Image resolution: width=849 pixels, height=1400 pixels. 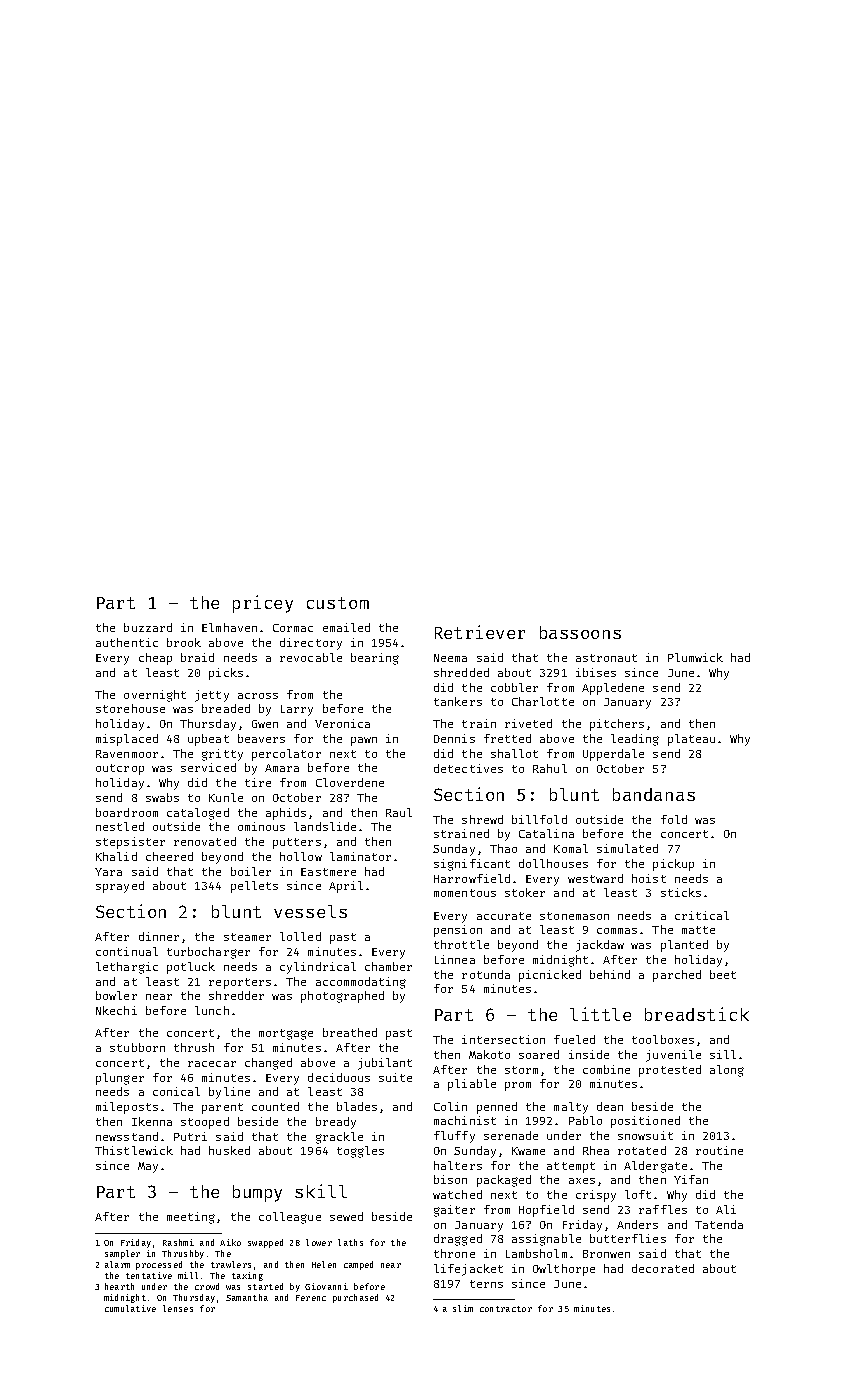 I want to click on misplaced, so click(x=127, y=740).
